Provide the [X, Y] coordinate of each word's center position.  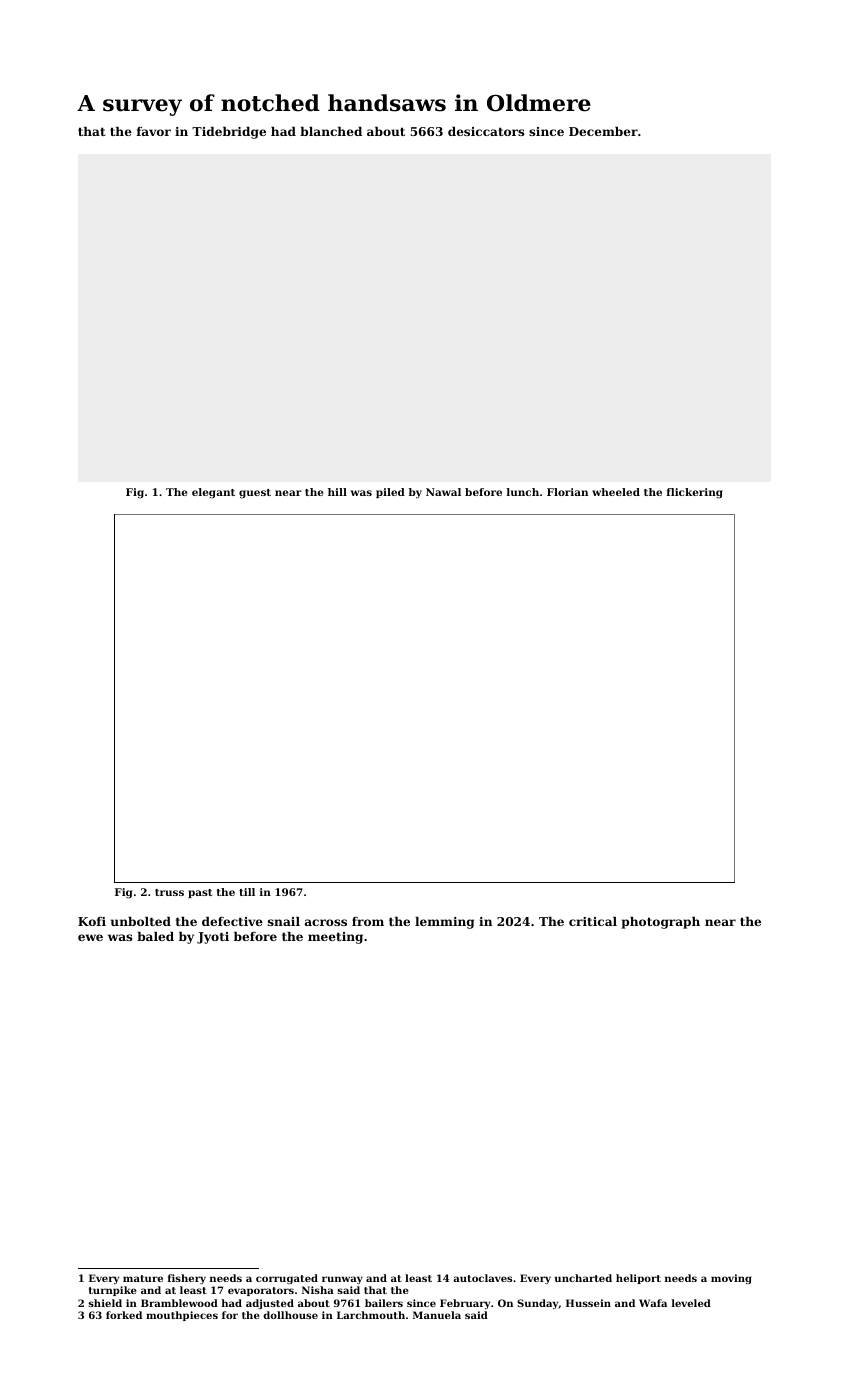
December [603, 131]
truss [169, 892]
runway [342, 1280]
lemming [444, 923]
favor [154, 131]
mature [143, 1278]
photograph [661, 923]
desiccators [486, 131]
